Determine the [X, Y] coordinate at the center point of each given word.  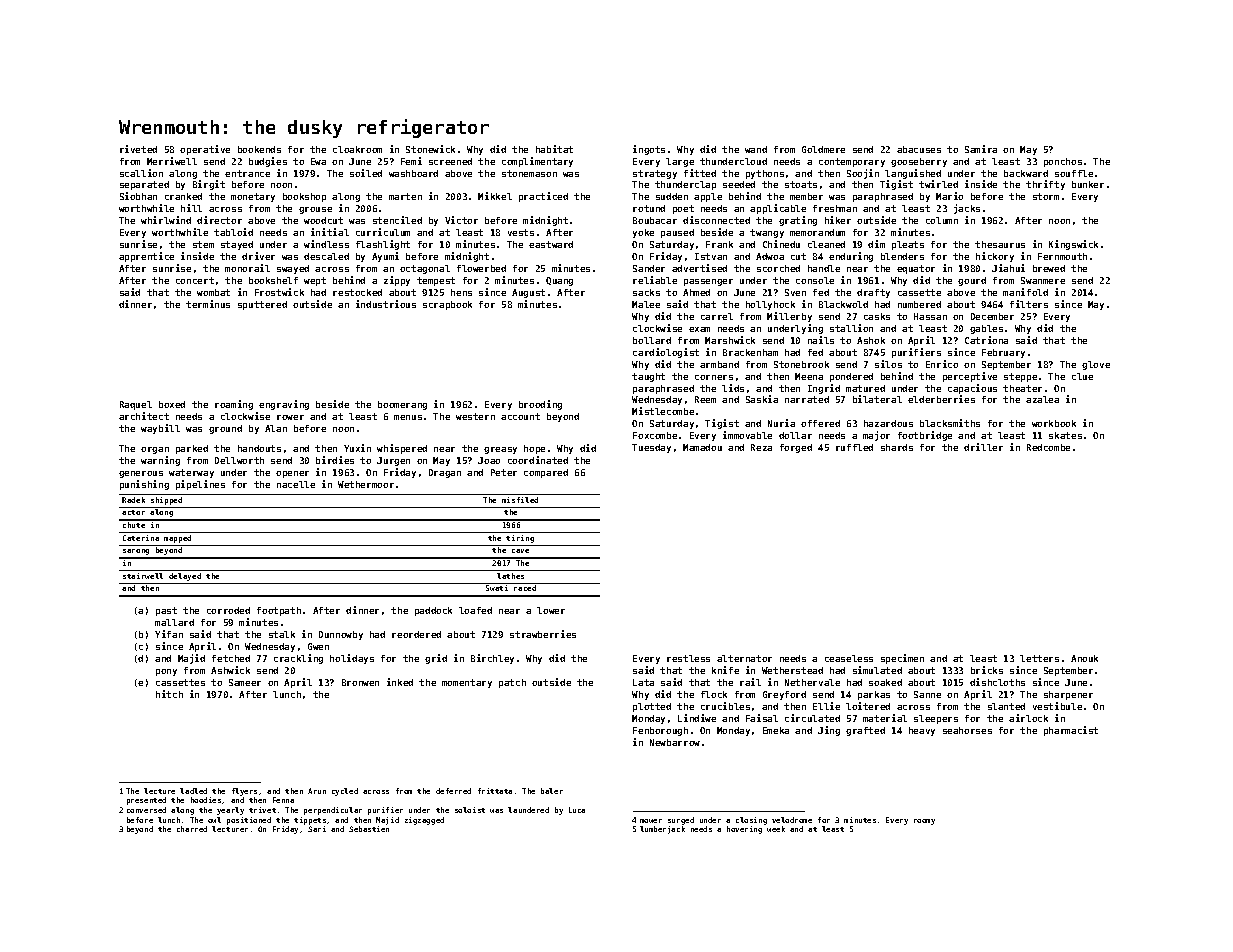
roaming [234, 405]
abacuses [919, 149]
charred [192, 829]
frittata [495, 791]
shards [897, 447]
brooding [540, 405]
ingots [649, 150]
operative [205, 150]
